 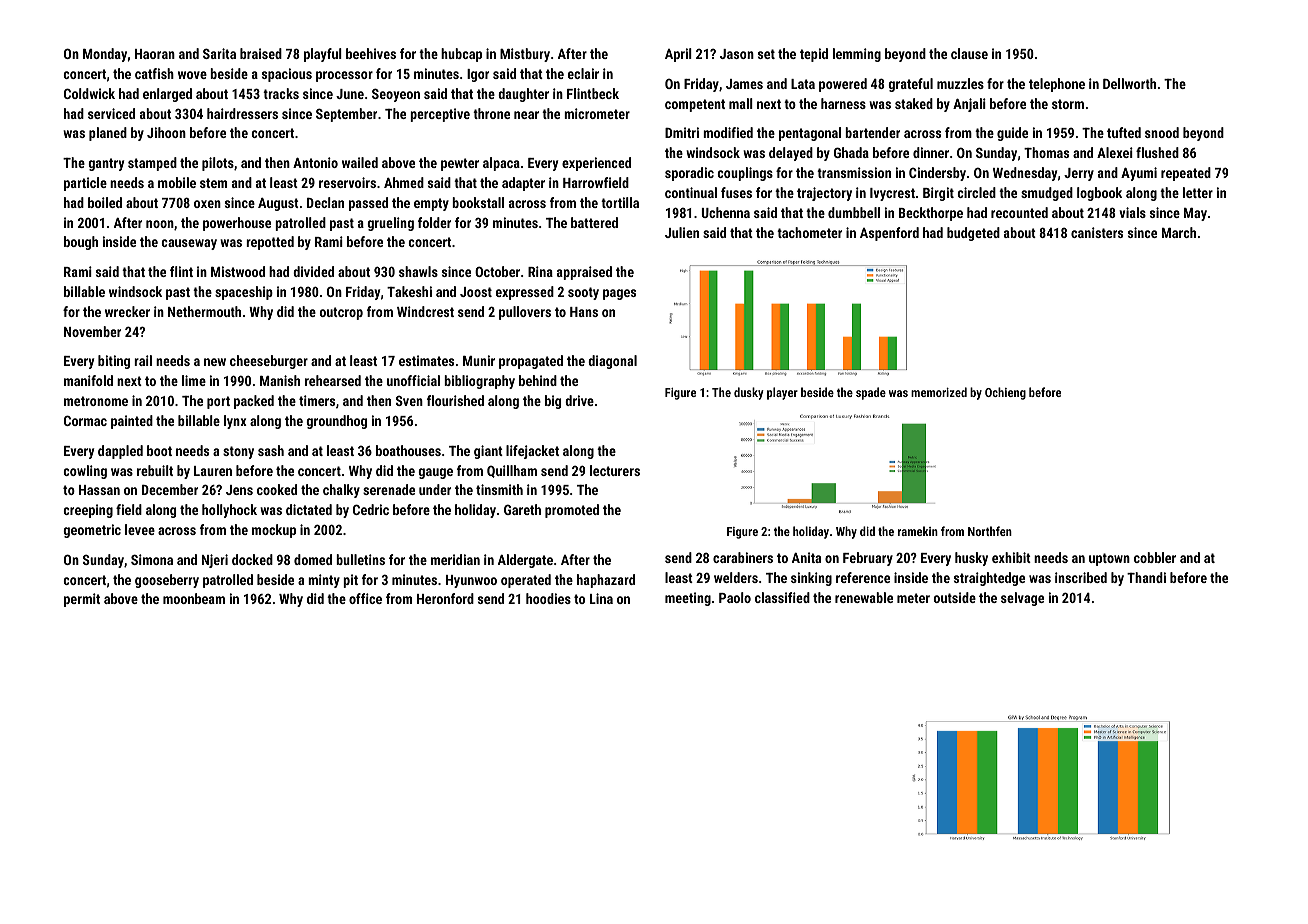 What do you see at coordinates (814, 55) in the screenshot?
I see `tepid` at bounding box center [814, 55].
